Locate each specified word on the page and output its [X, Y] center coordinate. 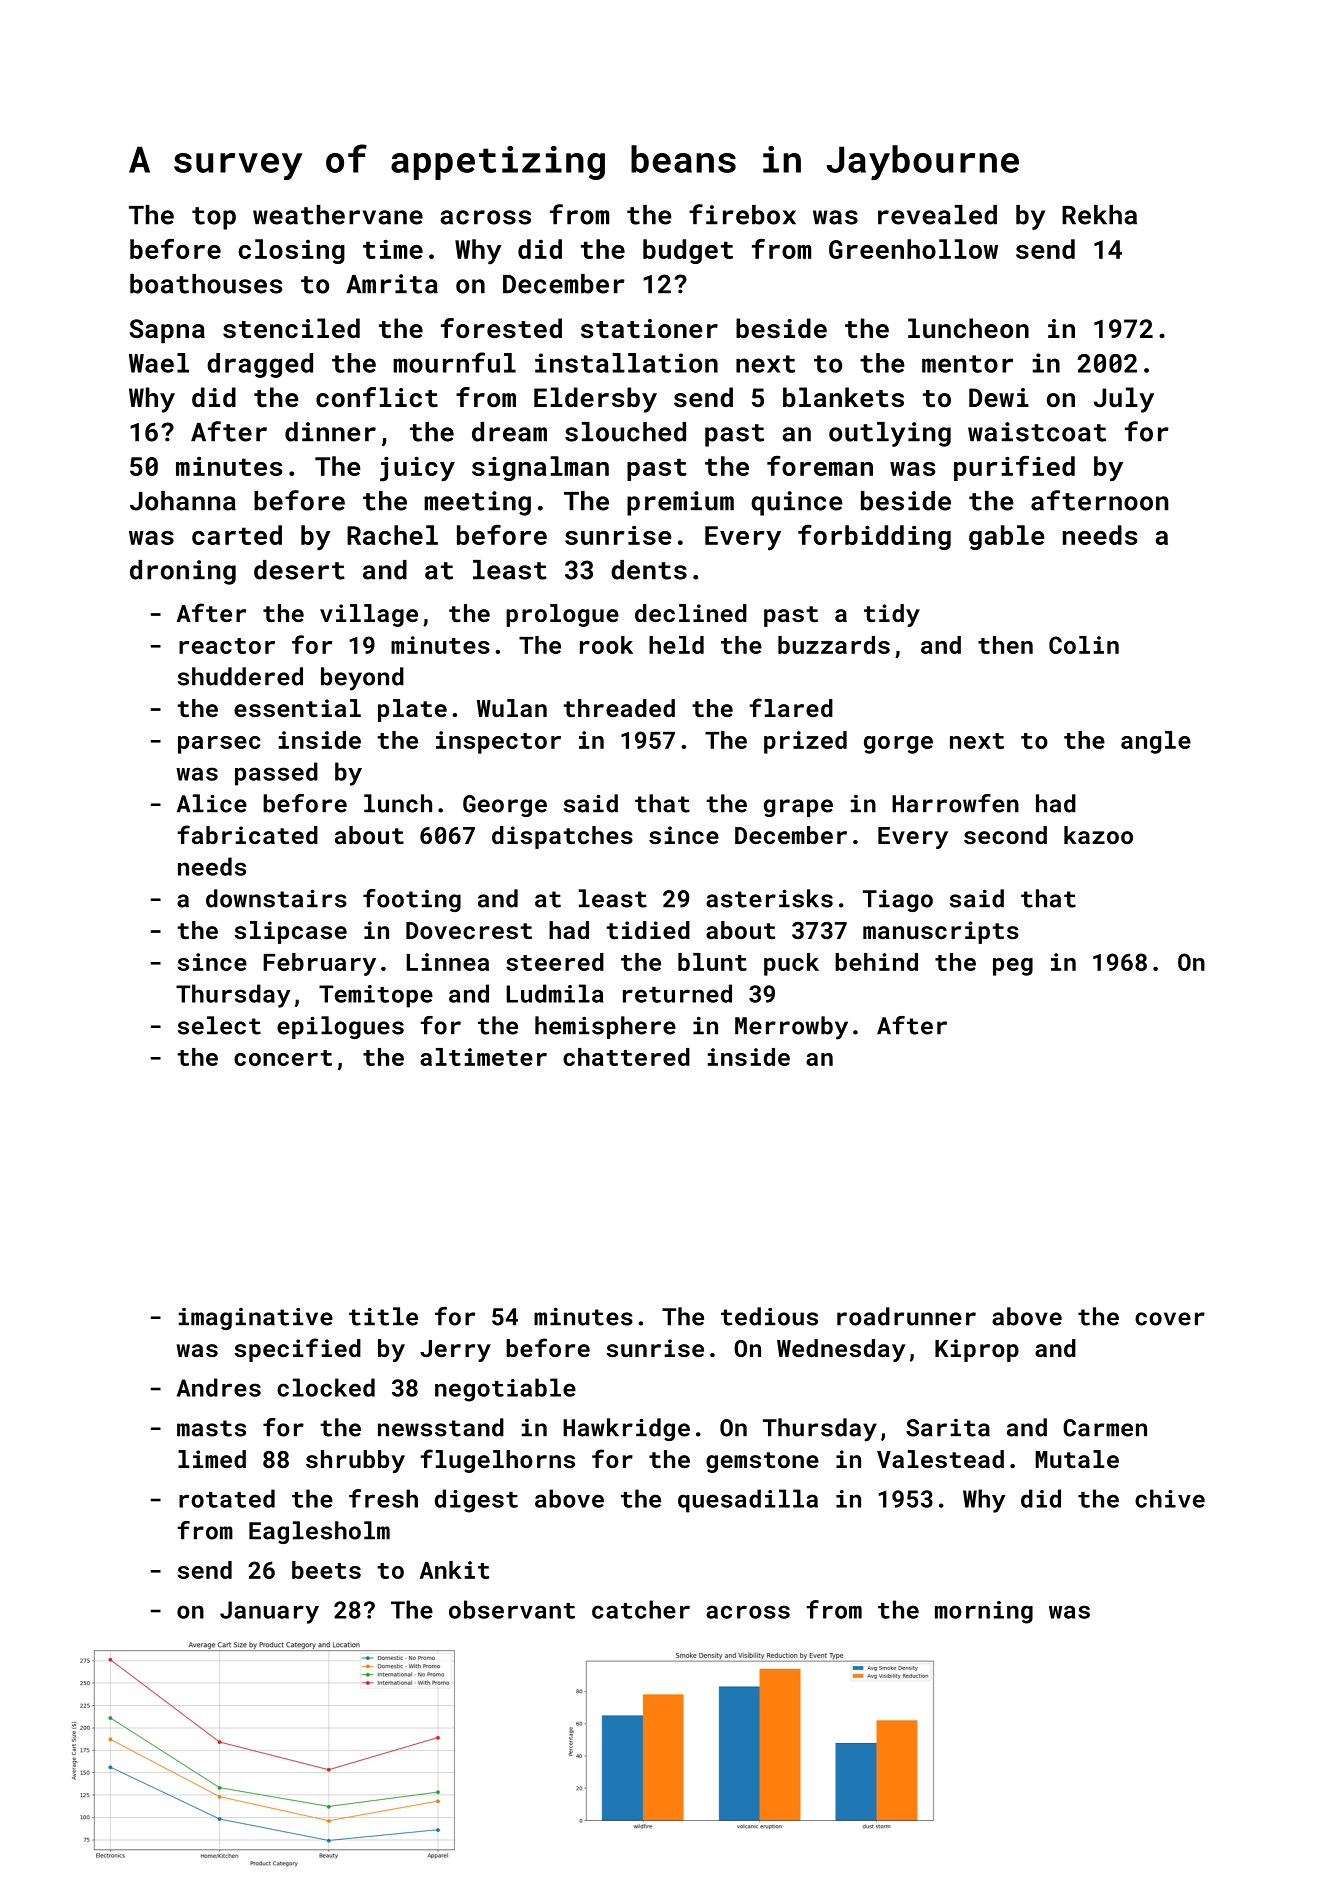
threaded [619, 708]
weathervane [338, 215]
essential [297, 708]
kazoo [1098, 835]
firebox [742, 214]
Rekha [1099, 215]
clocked [326, 1387]
